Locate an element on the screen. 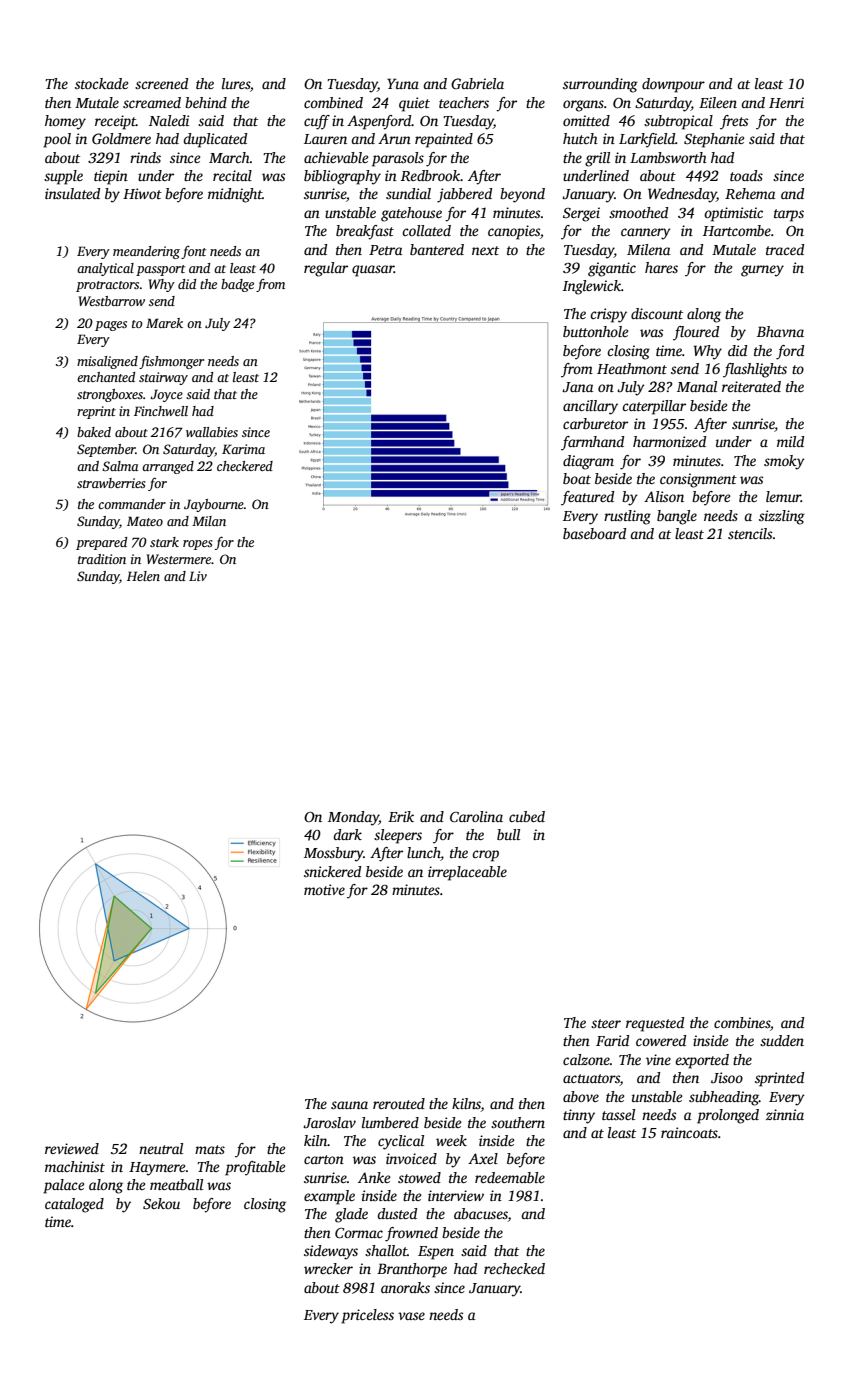 The image size is (849, 1400). boat is located at coordinates (577, 478).
